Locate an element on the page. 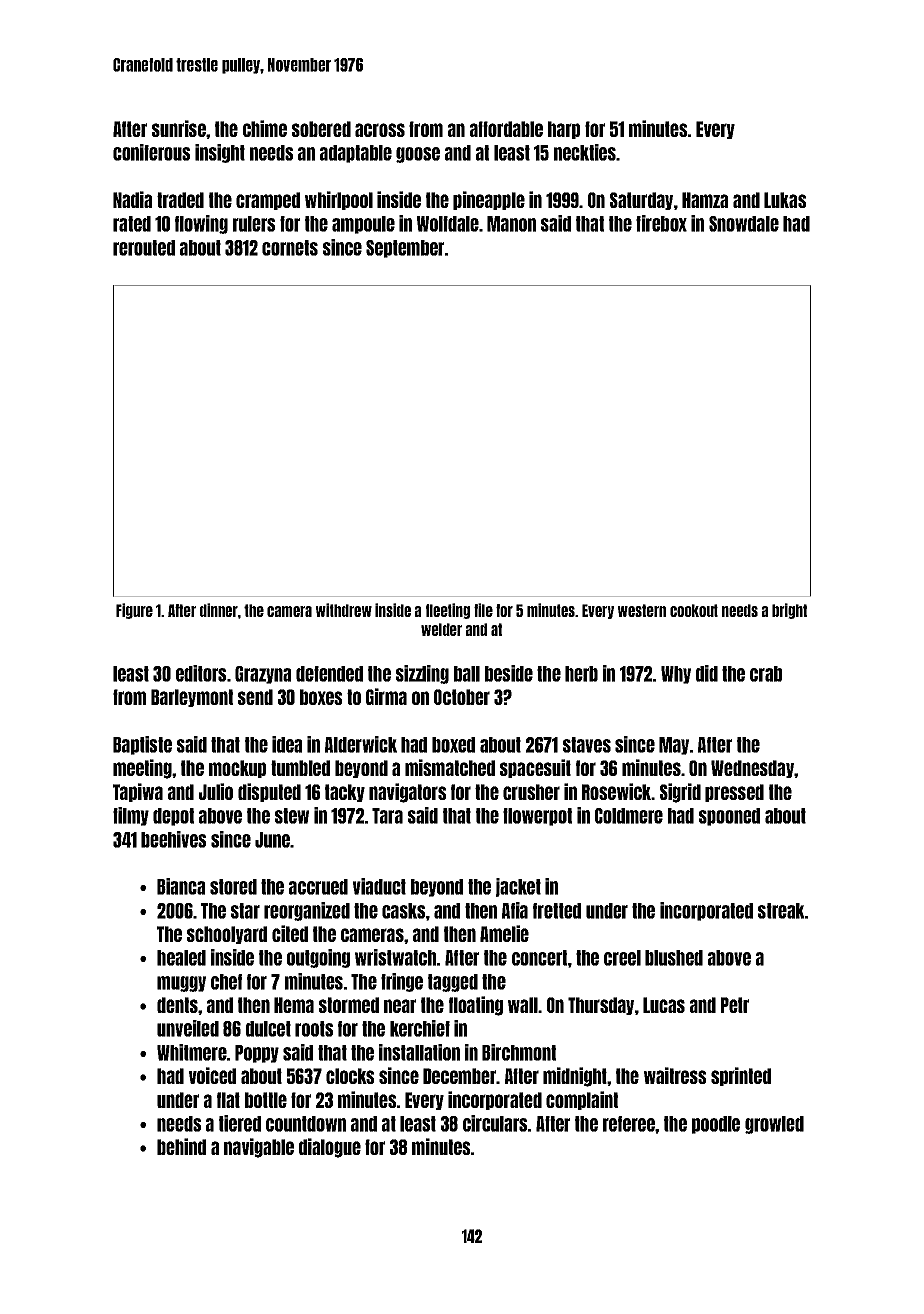  dinner is located at coordinates (219, 610).
